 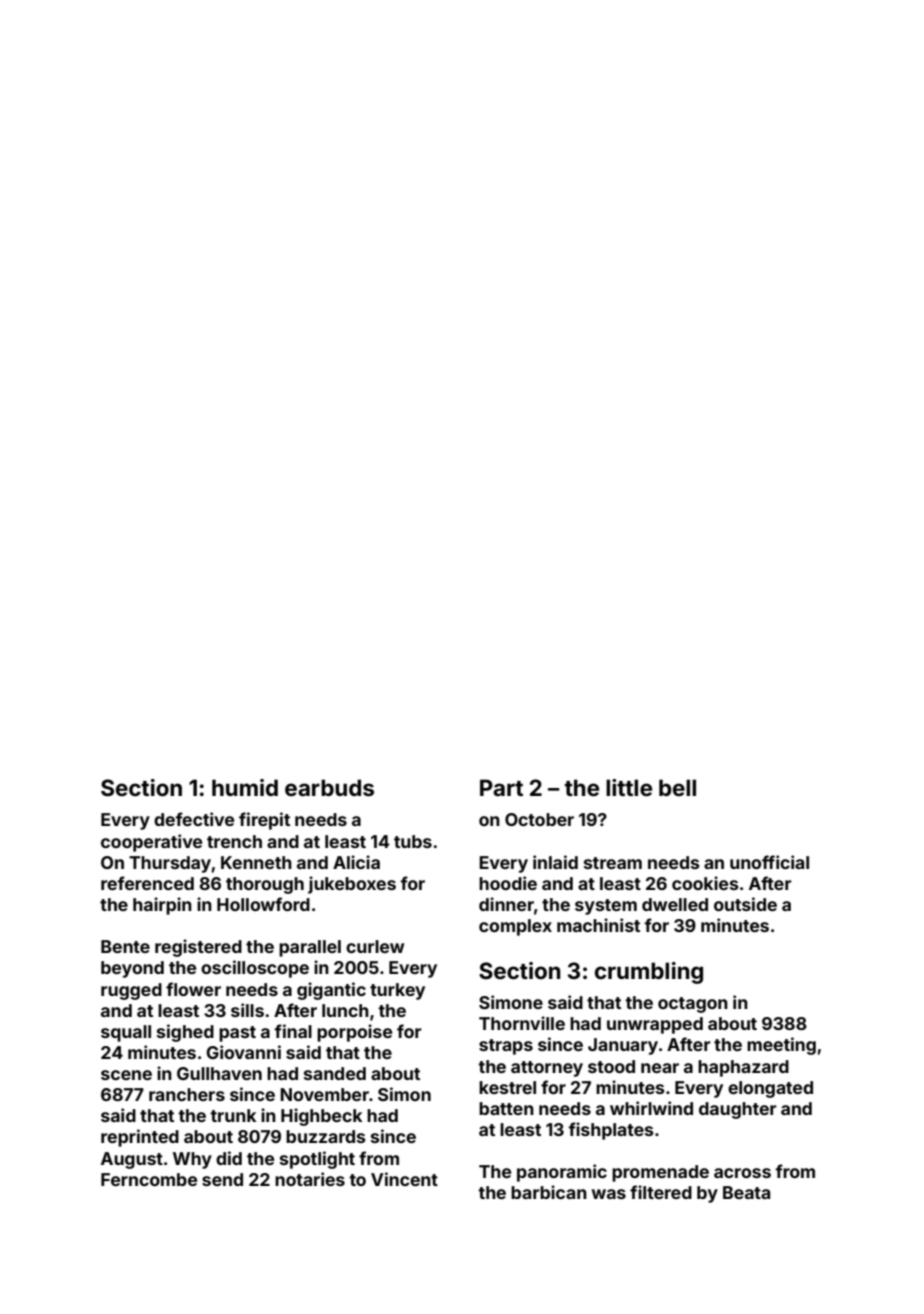 What do you see at coordinates (245, 787) in the page?
I see `humid` at bounding box center [245, 787].
